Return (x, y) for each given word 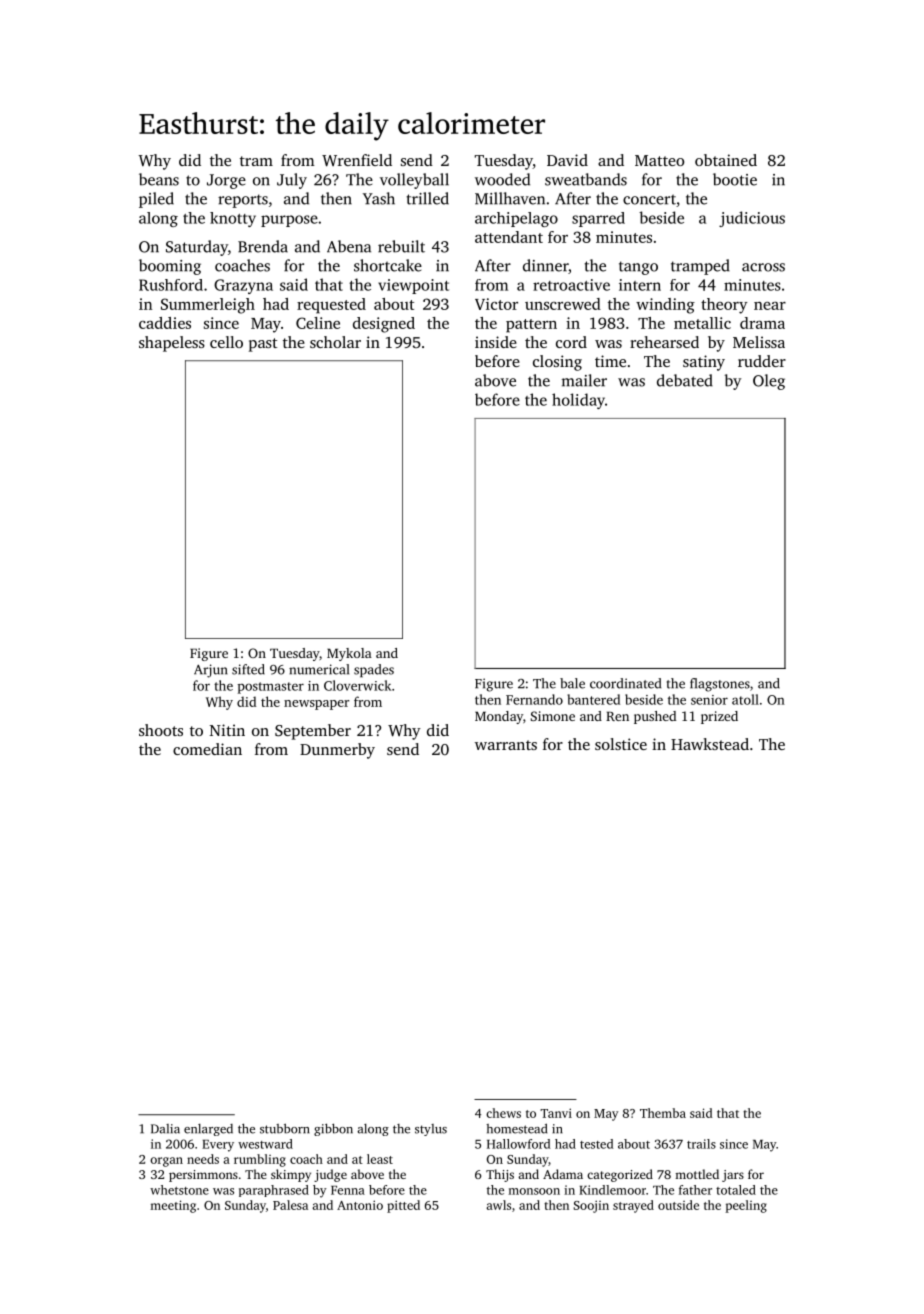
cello (226, 342)
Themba (663, 1113)
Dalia (165, 1129)
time (610, 361)
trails (701, 1144)
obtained (726, 160)
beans (159, 179)
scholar (335, 342)
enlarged (208, 1130)
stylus (431, 1130)
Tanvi (556, 1113)
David (567, 160)
